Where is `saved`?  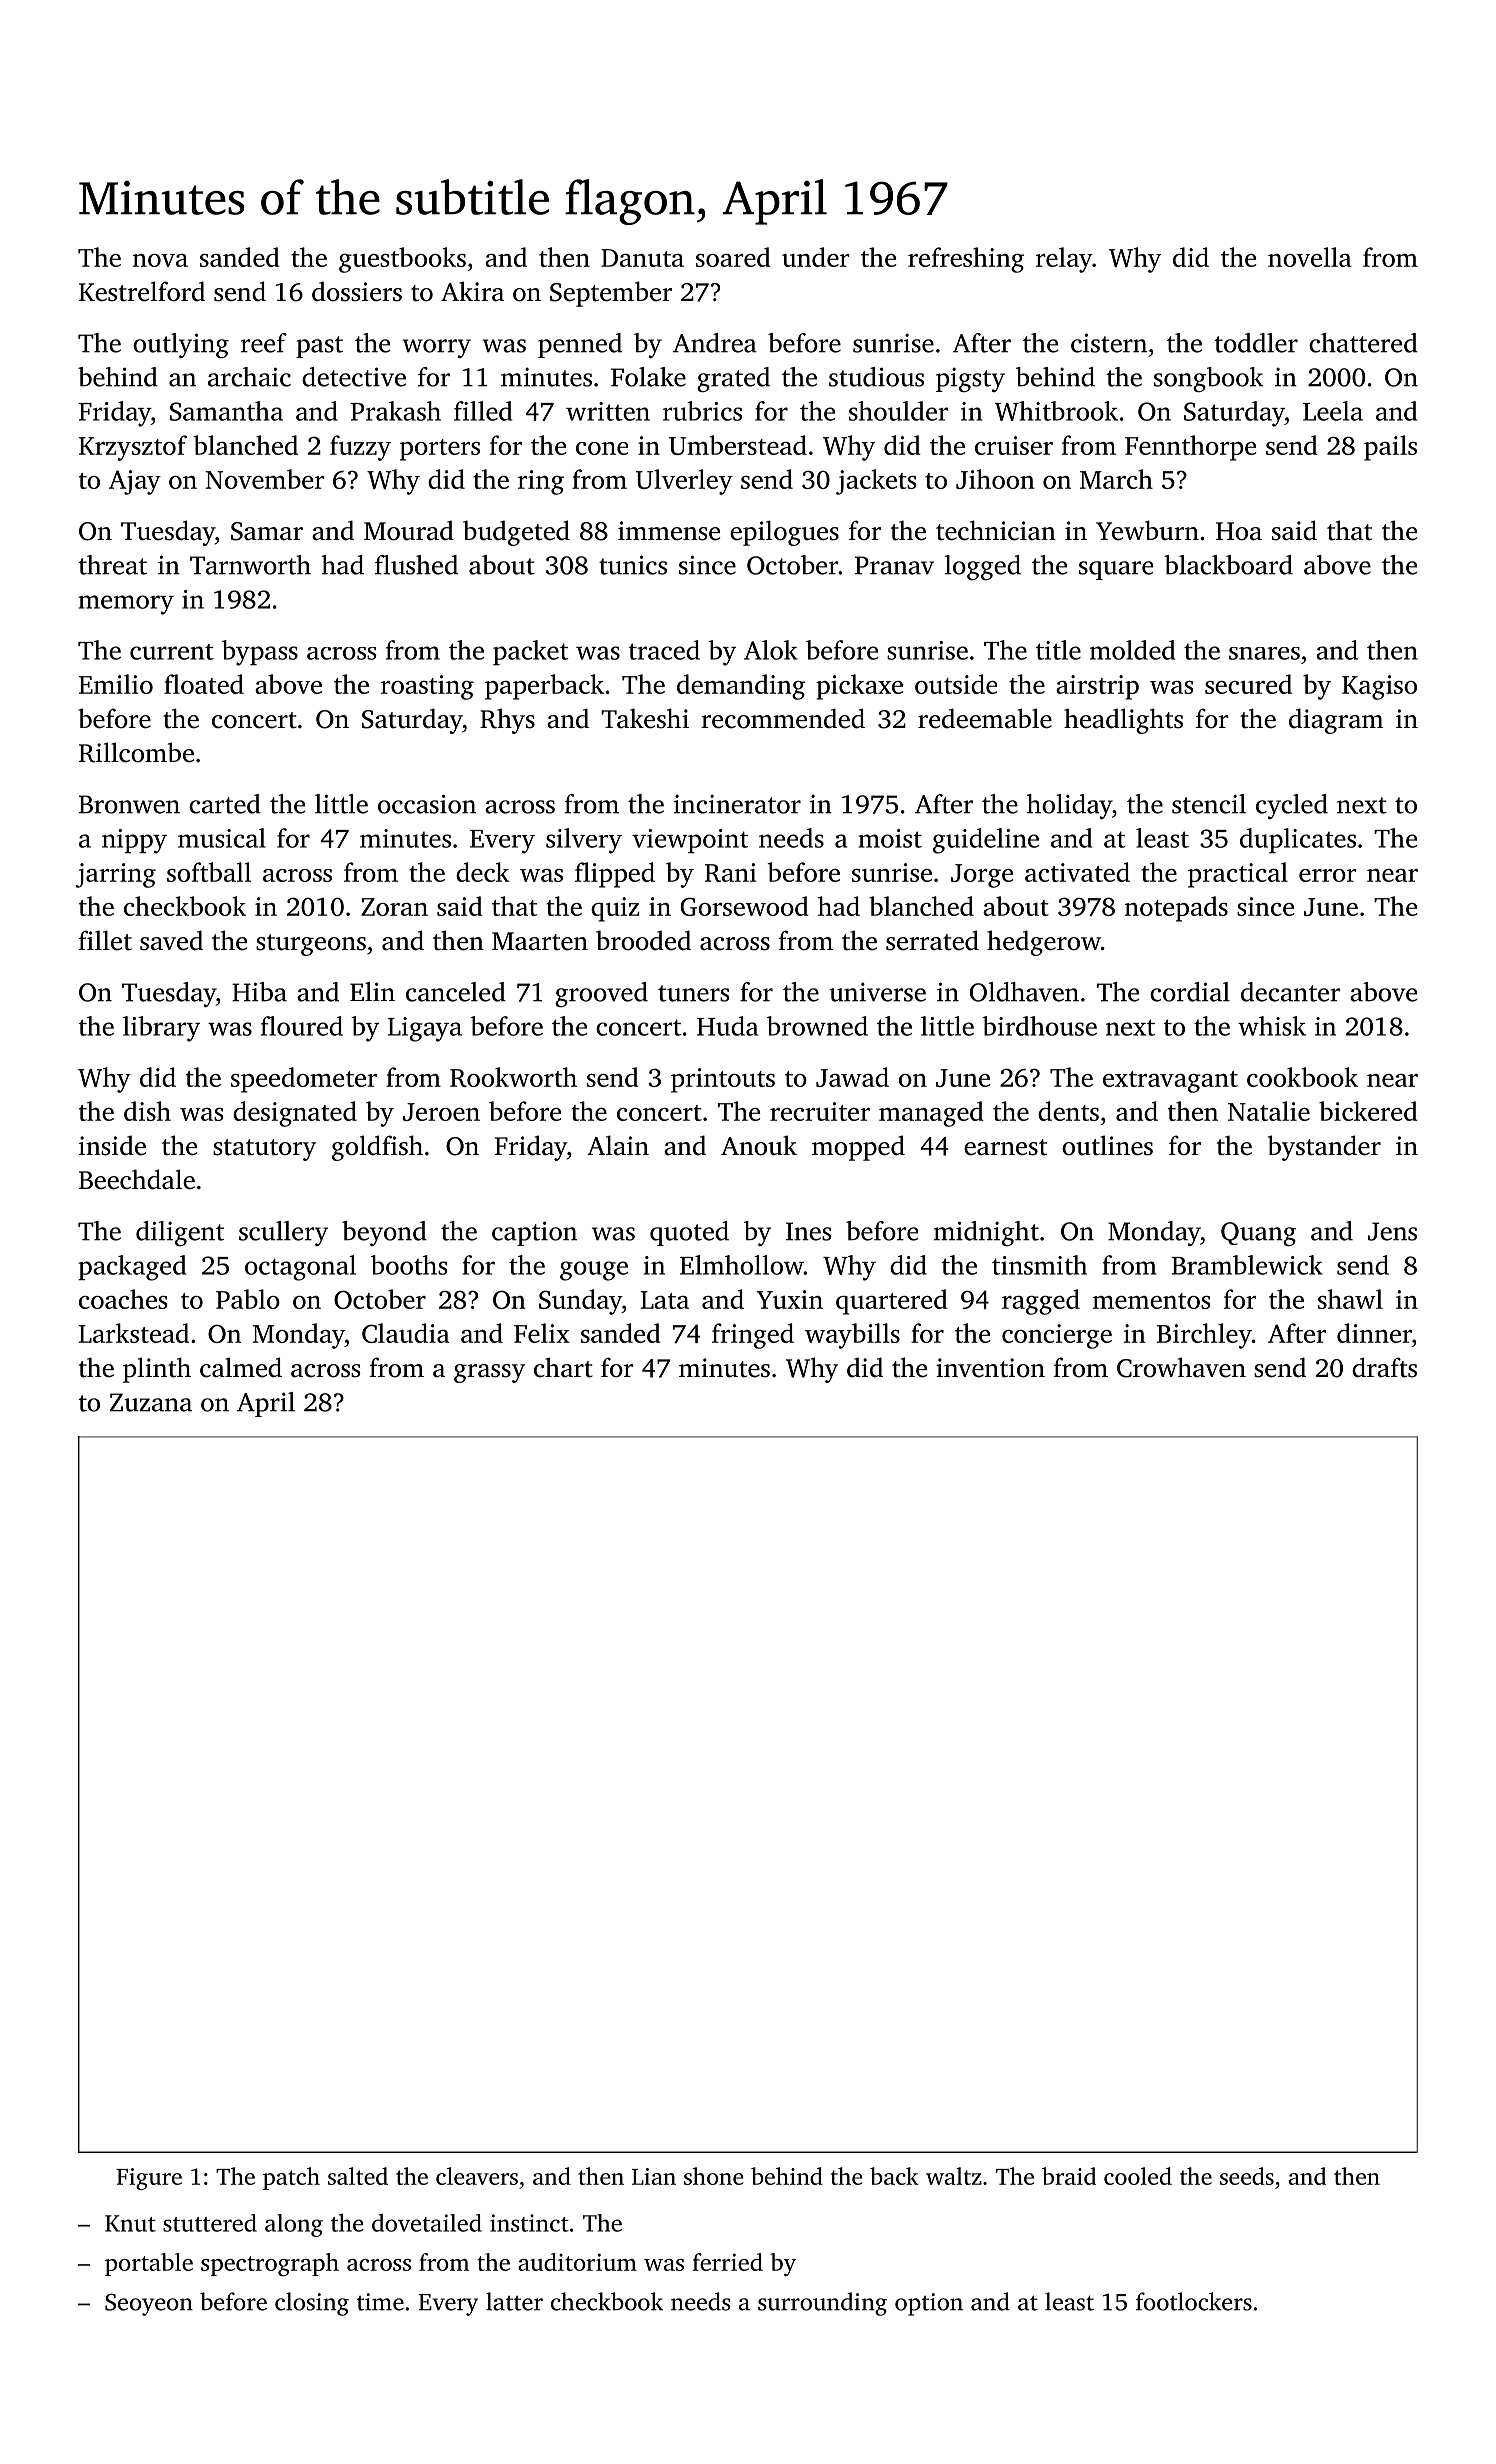 saved is located at coordinates (171, 940).
